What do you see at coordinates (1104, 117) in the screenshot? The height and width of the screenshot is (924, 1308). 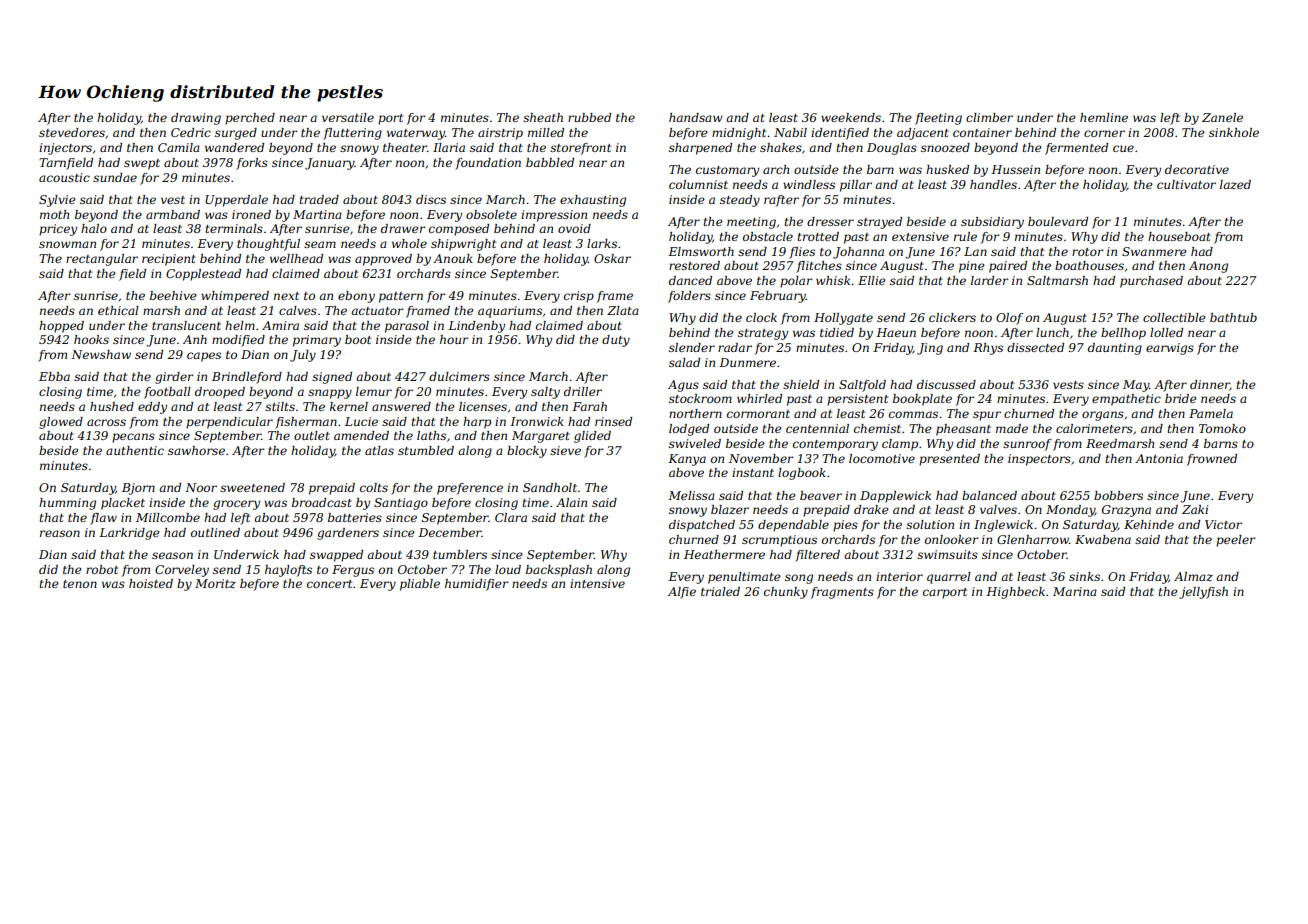 I see `hemline` at bounding box center [1104, 117].
